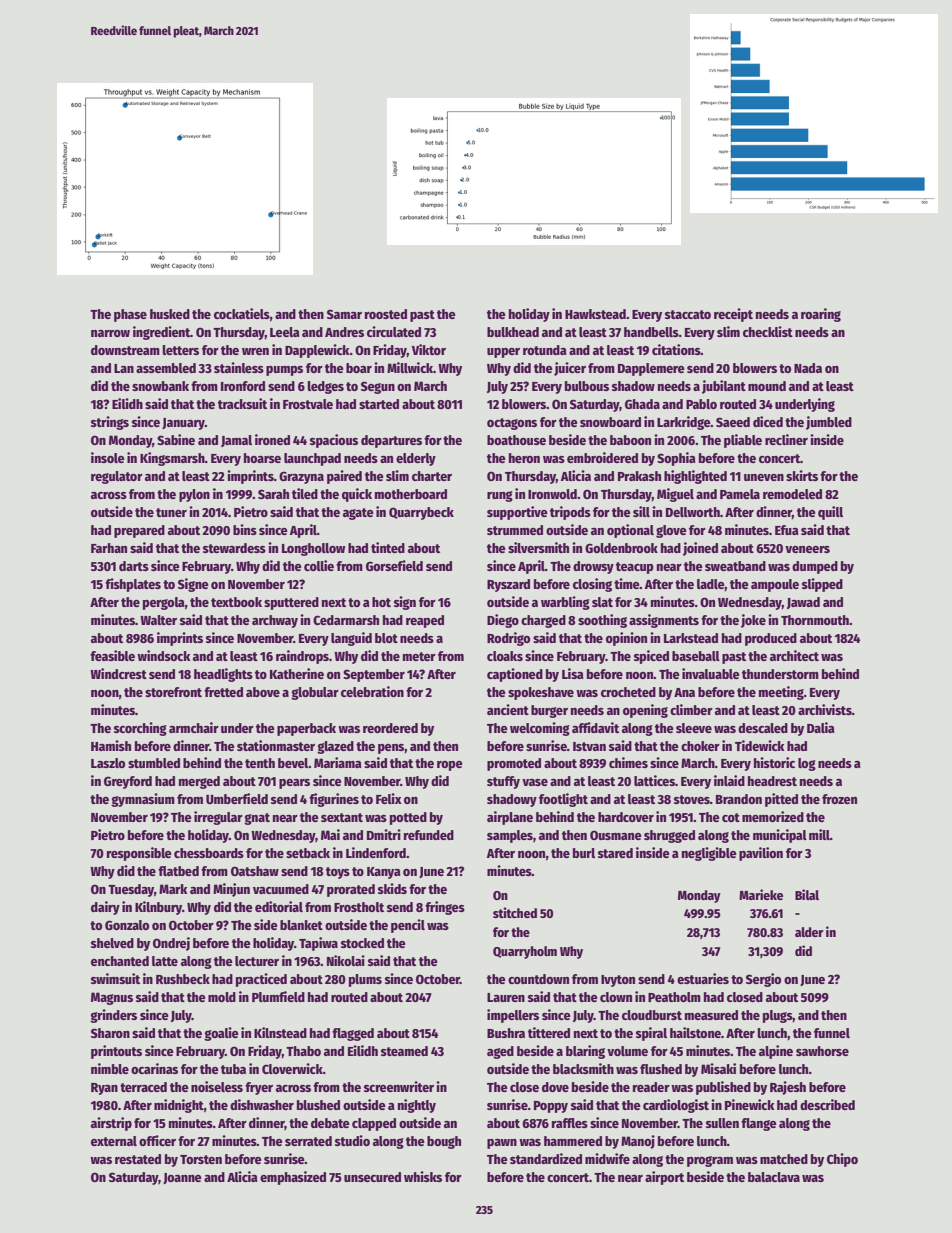 Image resolution: width=952 pixels, height=1233 pixels. Describe the element at coordinates (372, 691) in the screenshot. I see `celebration` at that location.
